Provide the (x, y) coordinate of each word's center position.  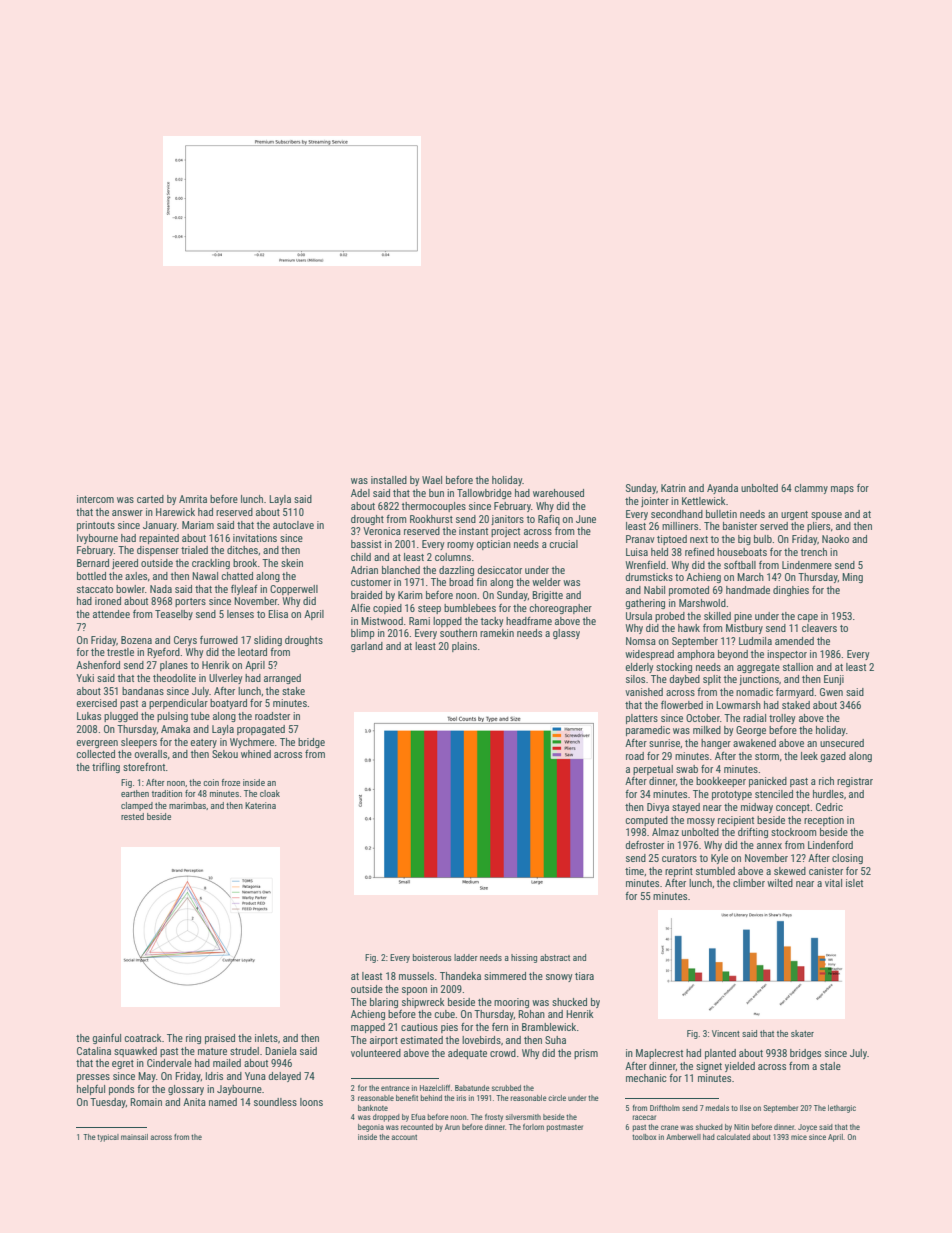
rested (132, 816)
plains (464, 647)
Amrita (193, 499)
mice (799, 1137)
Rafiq (549, 519)
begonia (371, 1128)
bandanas (143, 691)
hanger (716, 744)
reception (824, 821)
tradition (167, 793)
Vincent (726, 1033)
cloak (270, 793)
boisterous (432, 957)
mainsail (134, 1137)
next (699, 539)
